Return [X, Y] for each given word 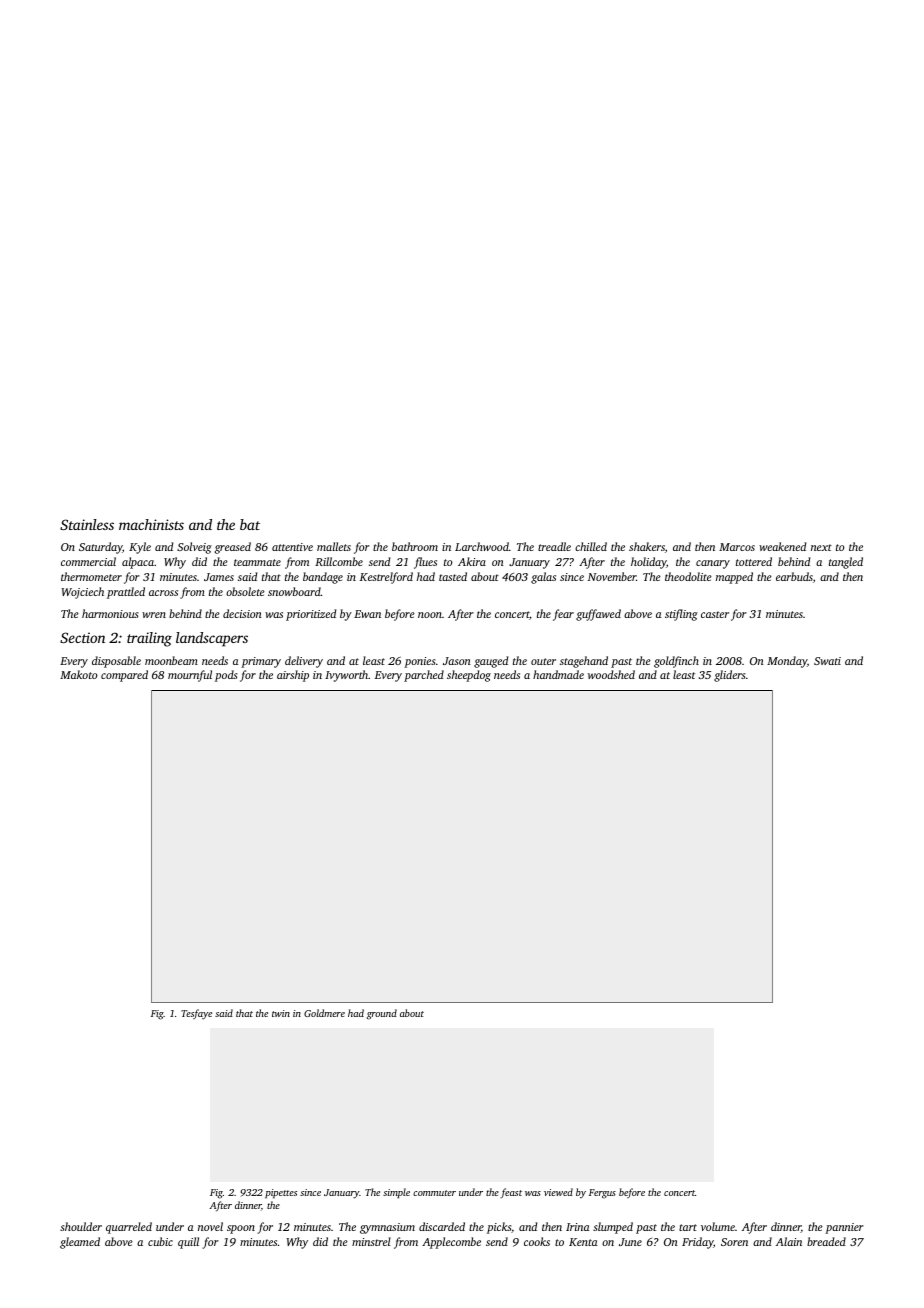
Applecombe [451, 1243]
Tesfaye [196, 1014]
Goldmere [324, 1013]
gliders [729, 676]
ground [382, 1014]
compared [124, 676]
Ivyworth [346, 676]
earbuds [794, 576]
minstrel [371, 1241]
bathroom [415, 546]
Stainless [87, 524]
